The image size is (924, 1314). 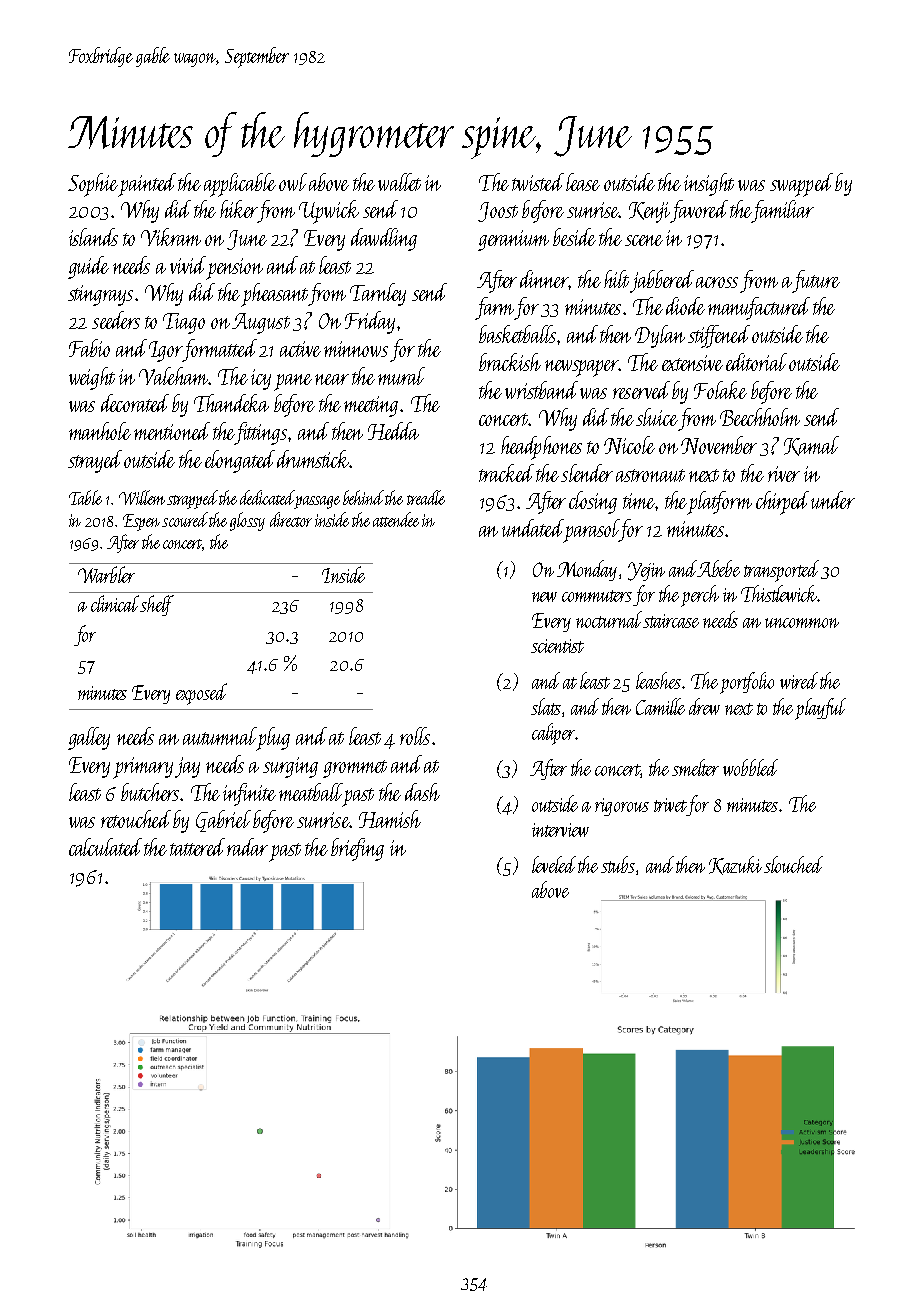 I want to click on exposed, so click(x=201, y=694).
